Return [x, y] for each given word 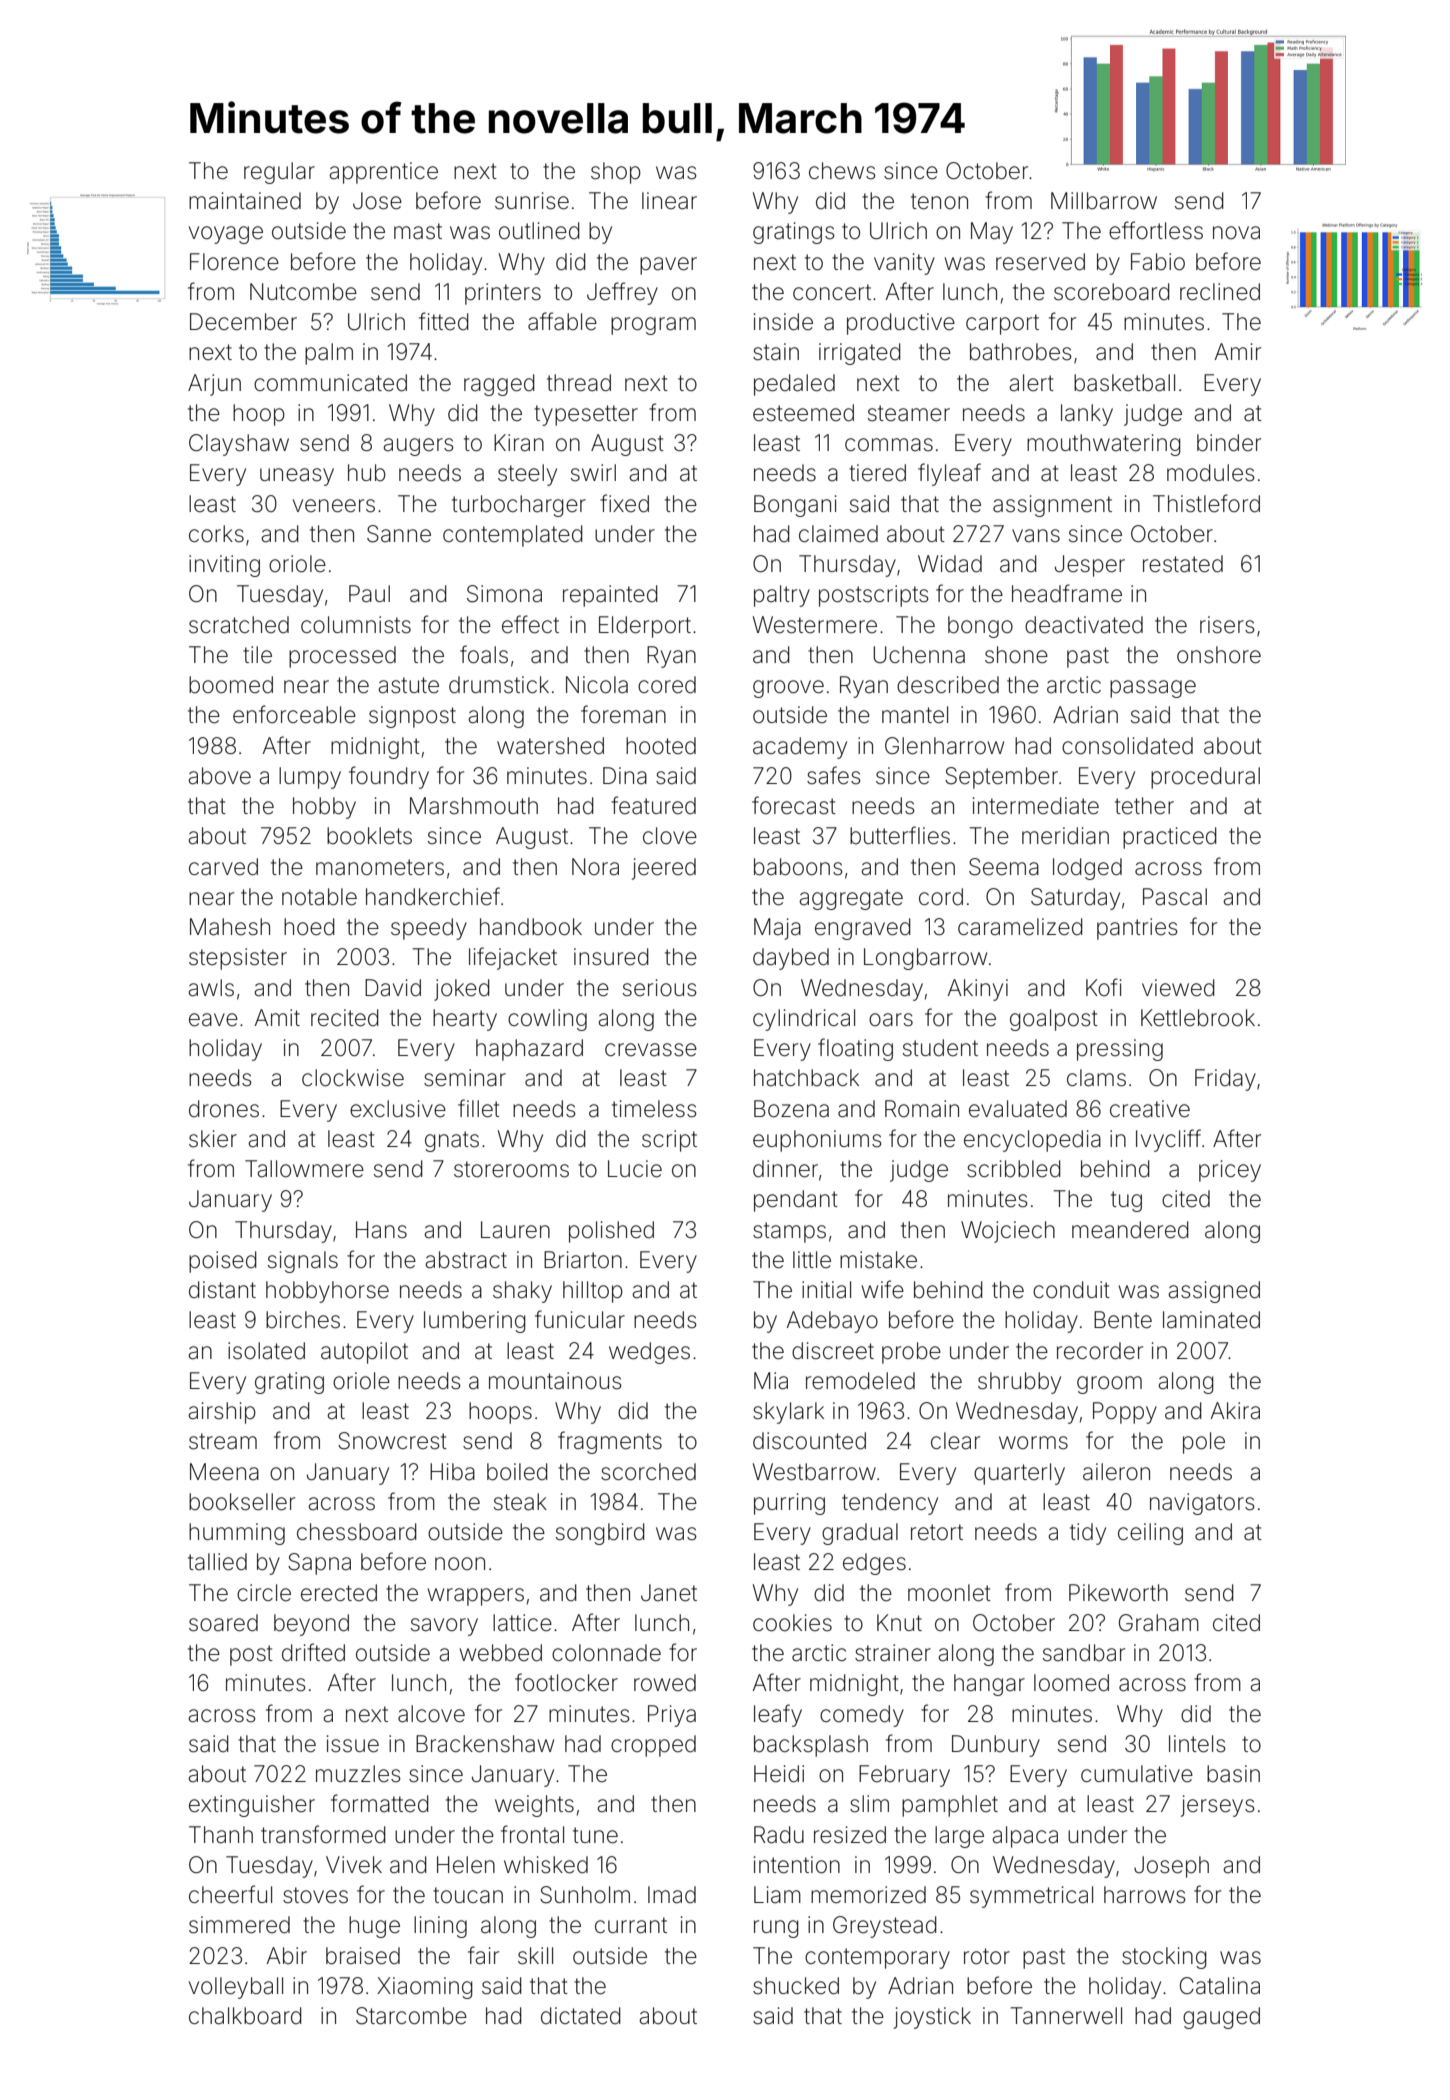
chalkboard [245, 2016]
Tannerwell [1066, 2016]
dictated [581, 2016]
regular [279, 173]
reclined [1220, 292]
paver [668, 266]
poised [223, 1262]
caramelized [1020, 927]
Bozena [791, 1109]
